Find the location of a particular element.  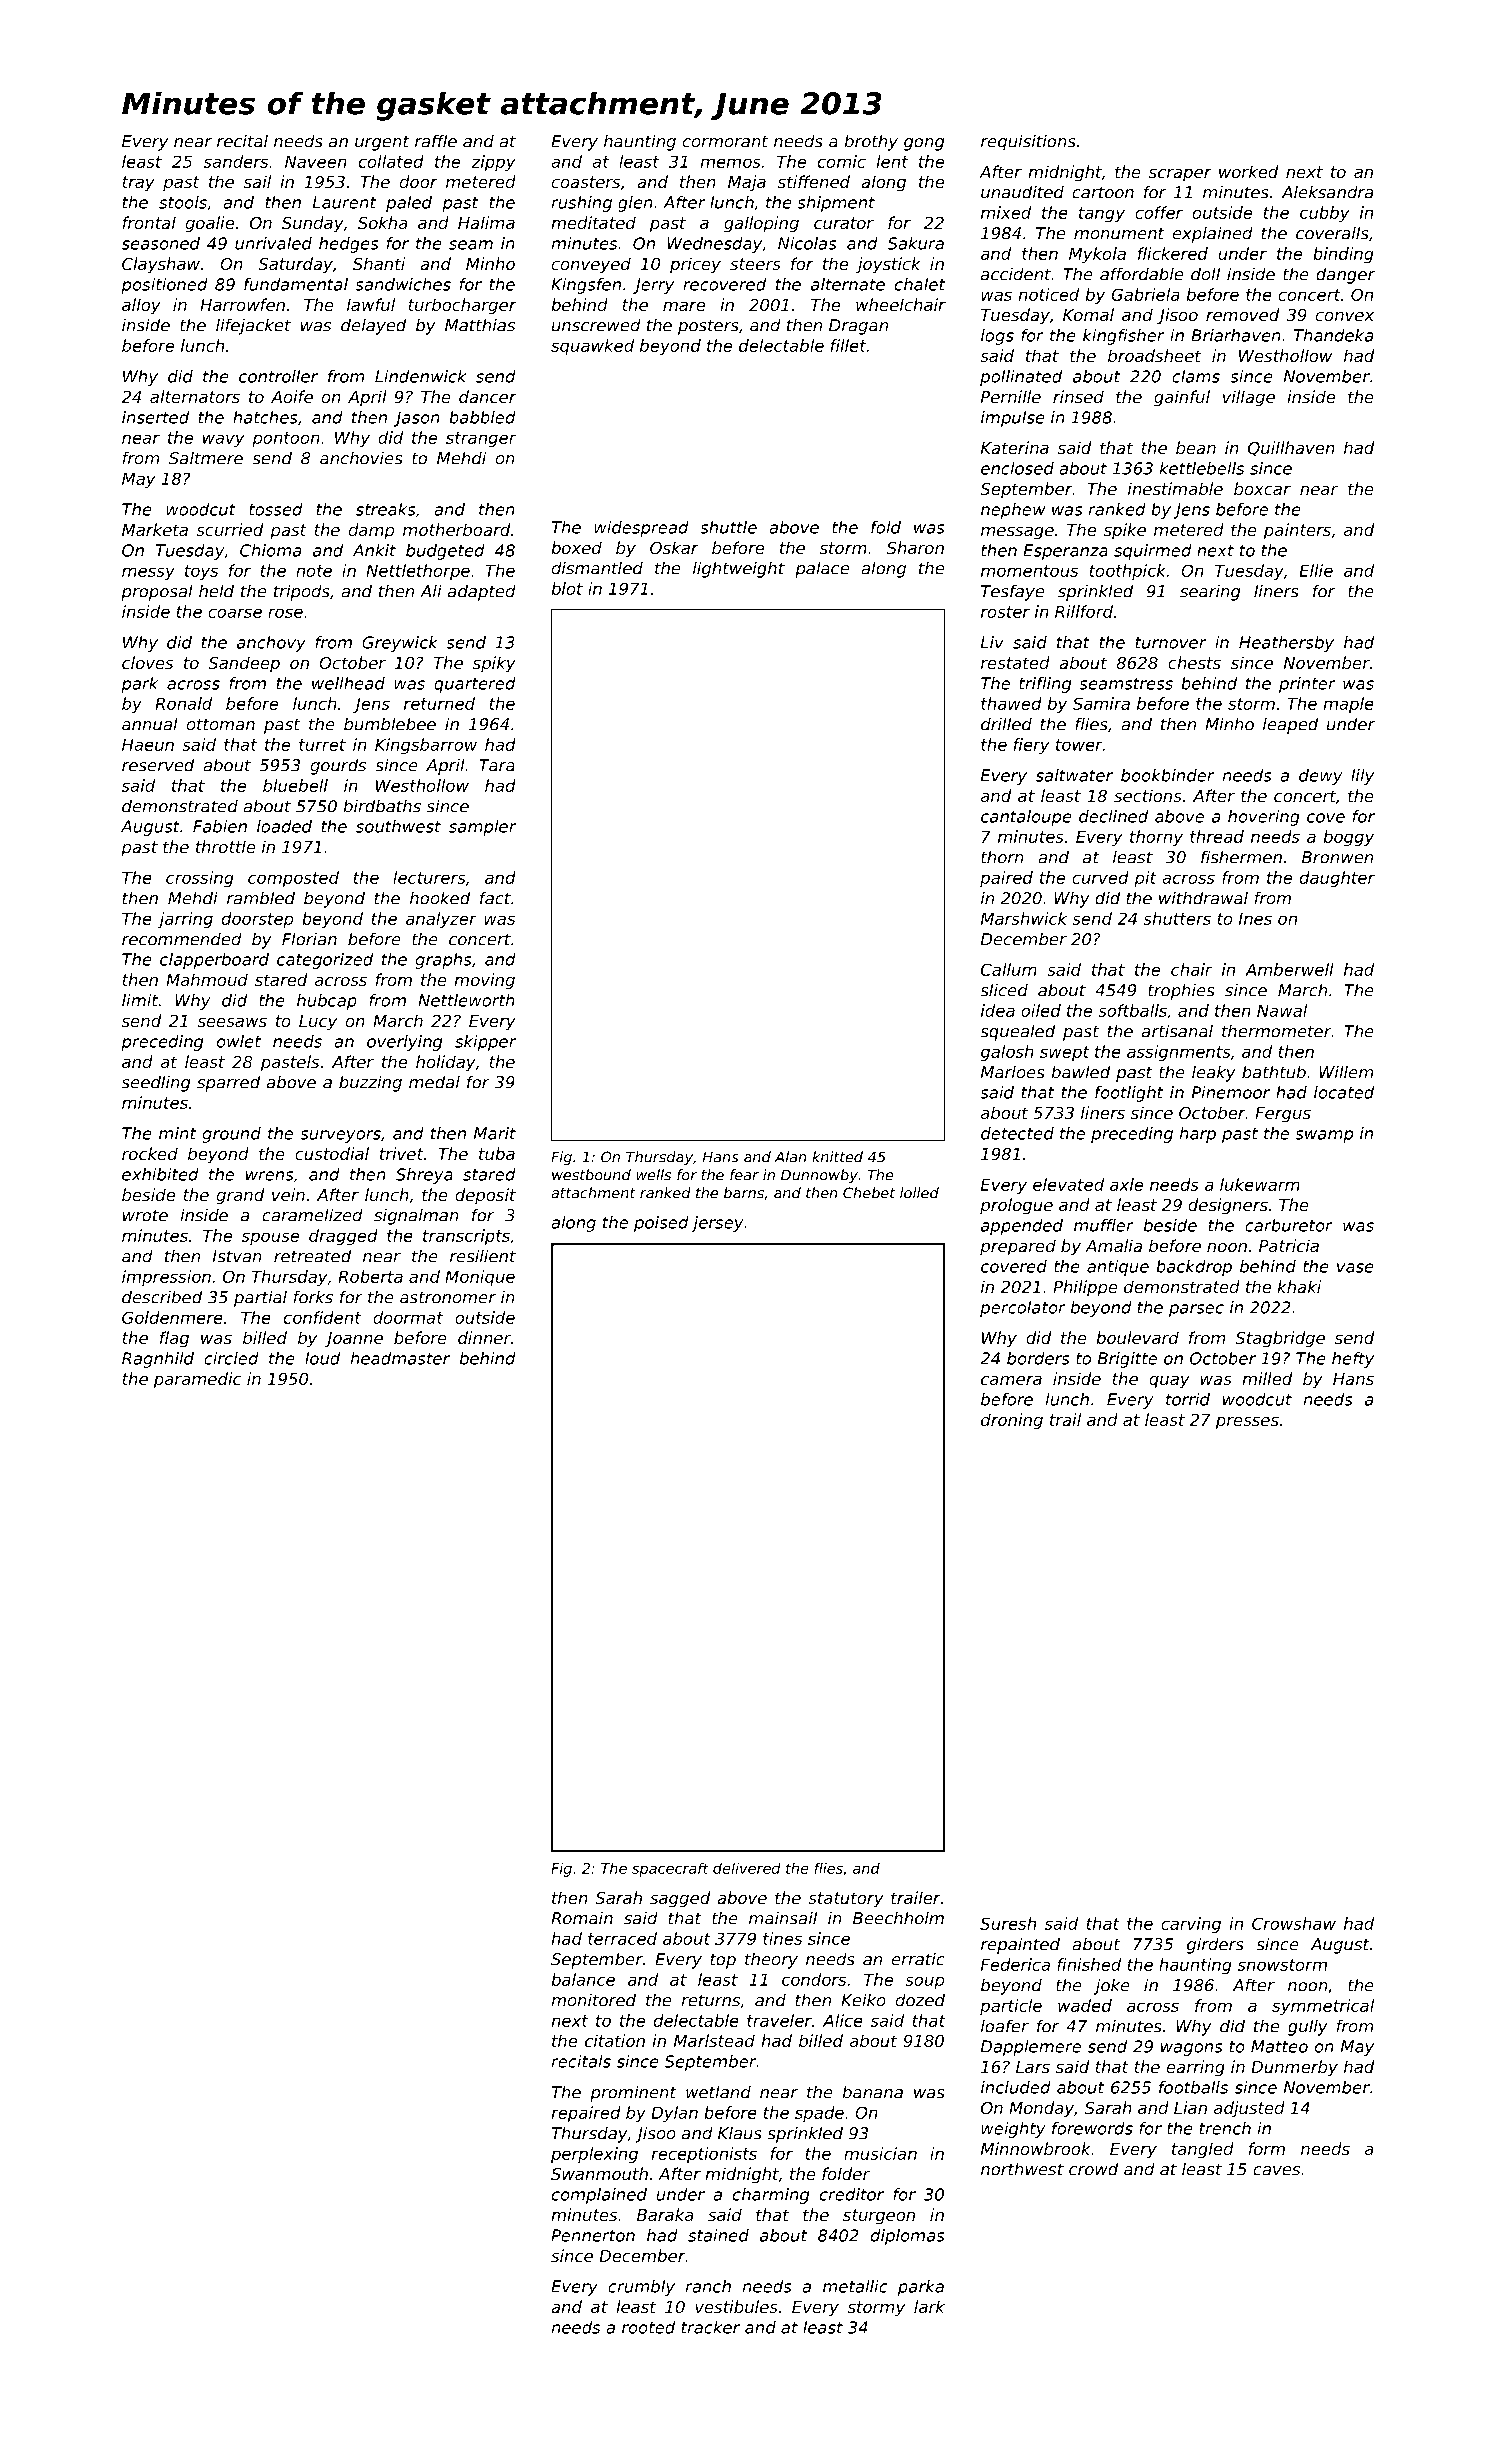

prepared is located at coordinates (1018, 1247).
